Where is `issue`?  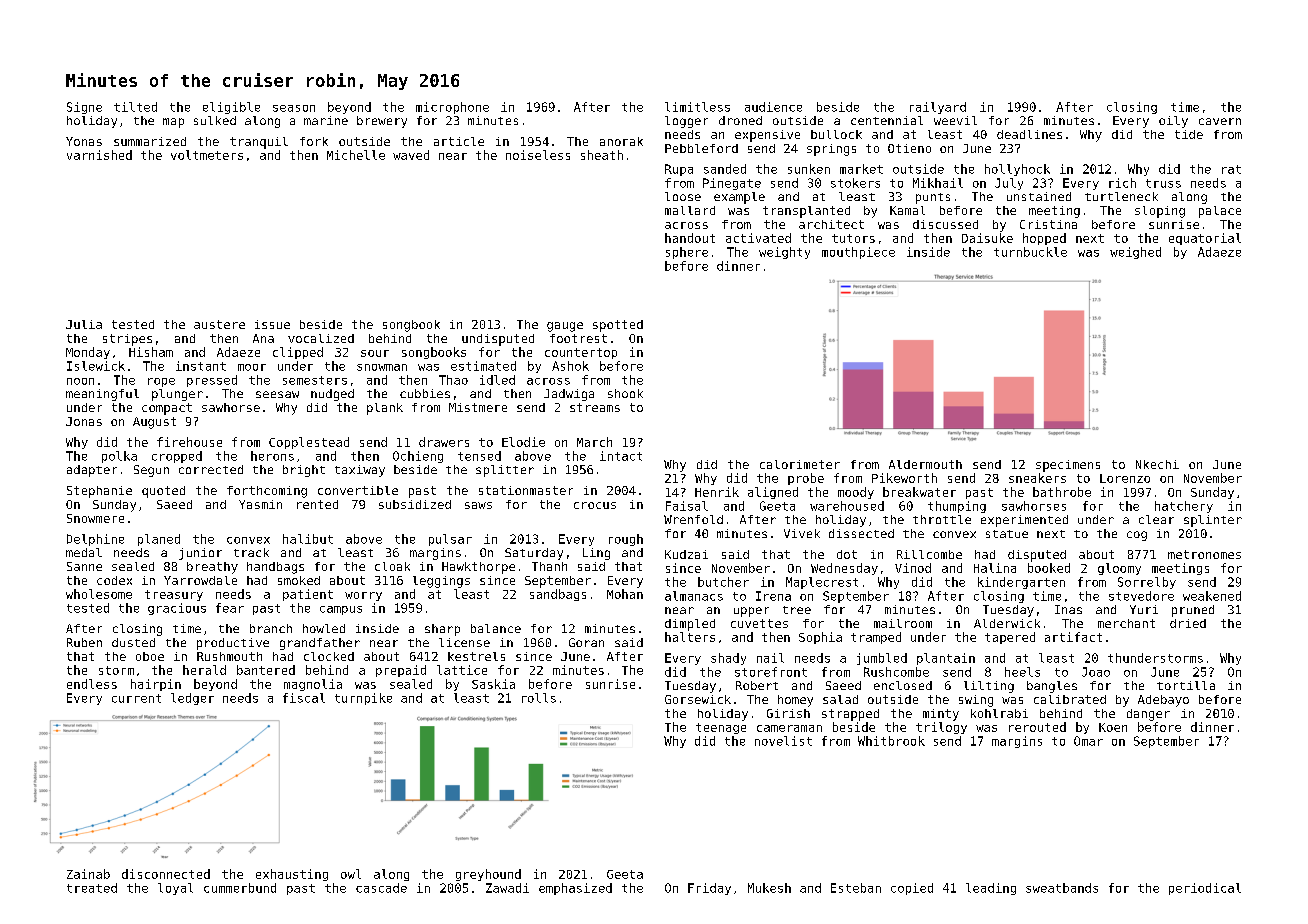 issue is located at coordinates (272, 324).
